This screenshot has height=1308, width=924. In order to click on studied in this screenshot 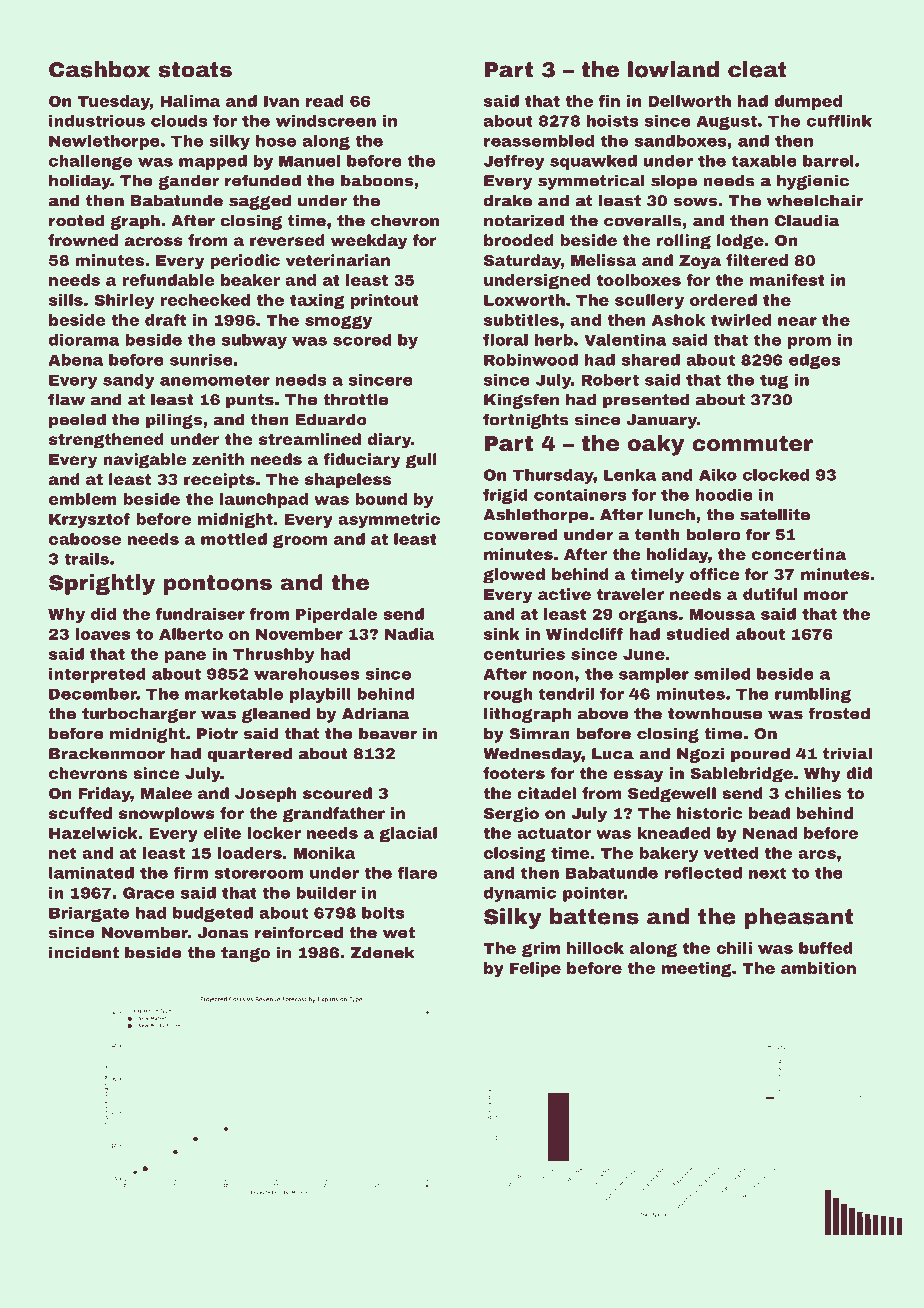, I will do `click(698, 634)`.
